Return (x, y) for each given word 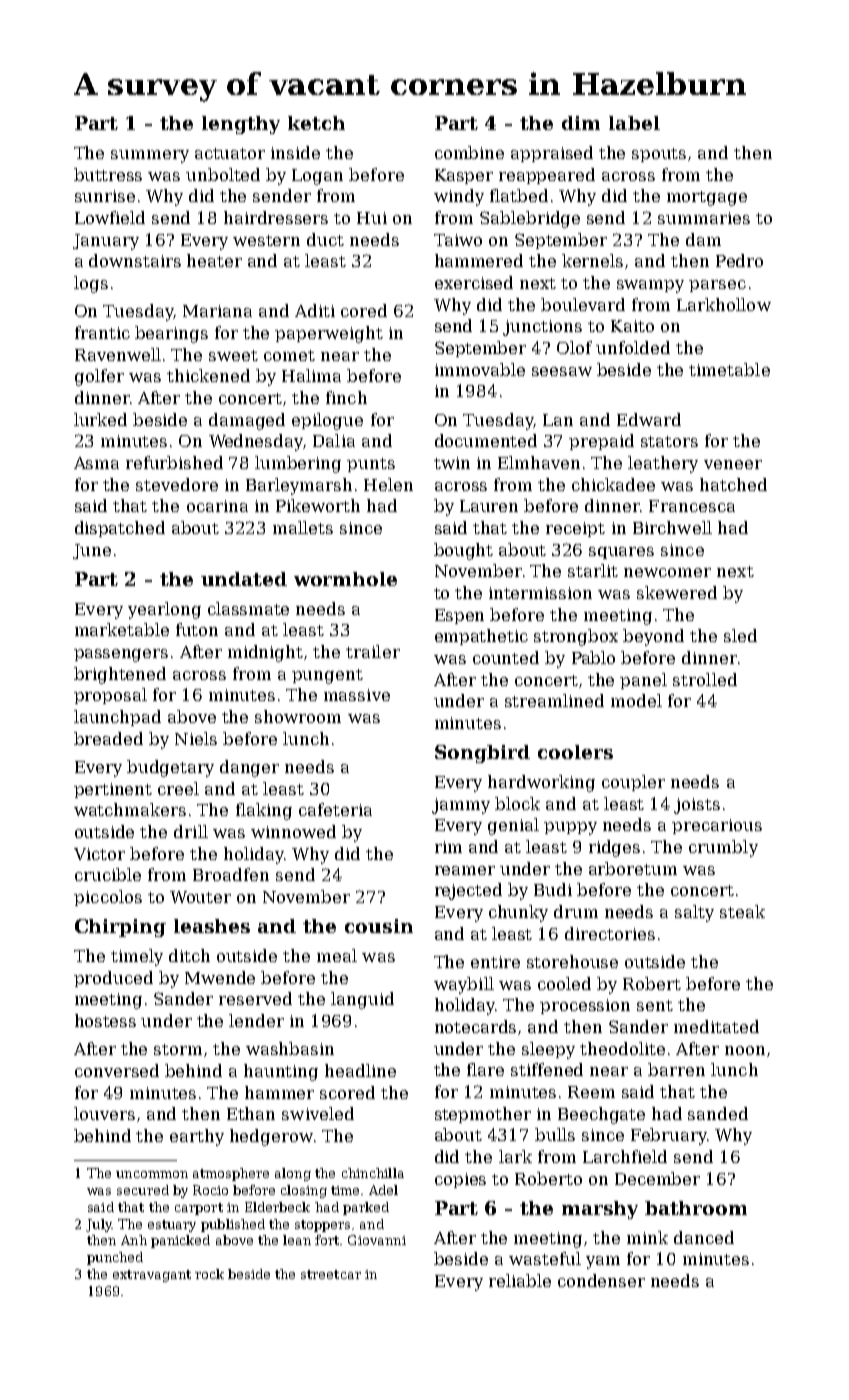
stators (669, 441)
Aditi (315, 310)
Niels (196, 738)
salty (694, 913)
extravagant (152, 1276)
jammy (461, 806)
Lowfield (110, 217)
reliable (520, 1280)
